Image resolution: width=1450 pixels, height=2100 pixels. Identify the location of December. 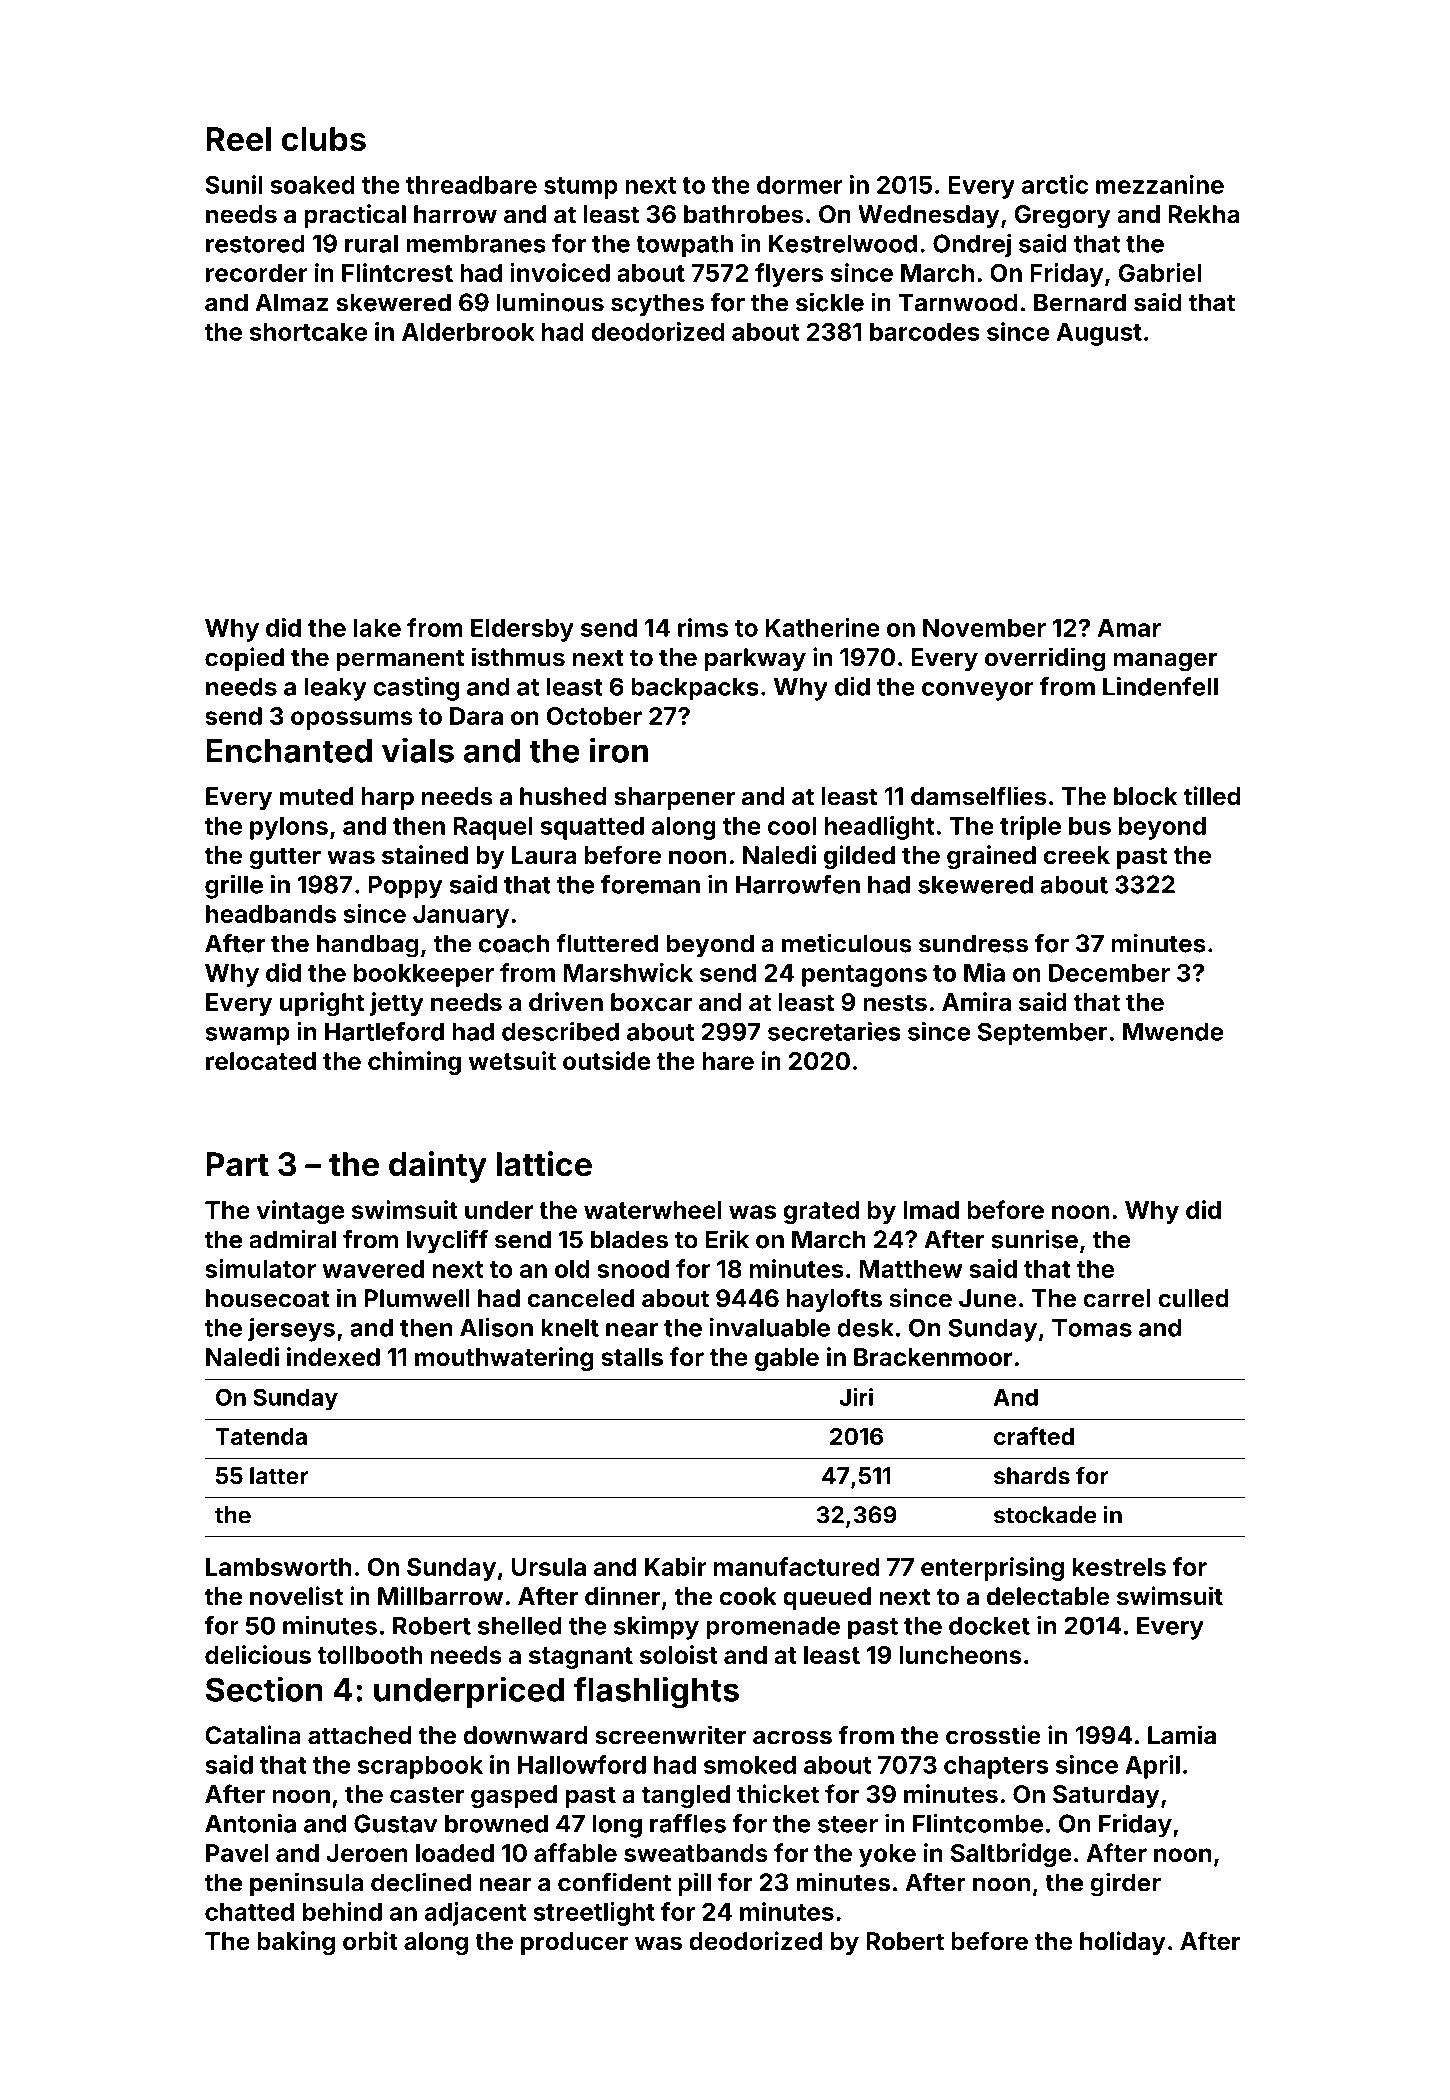
(1109, 973).
